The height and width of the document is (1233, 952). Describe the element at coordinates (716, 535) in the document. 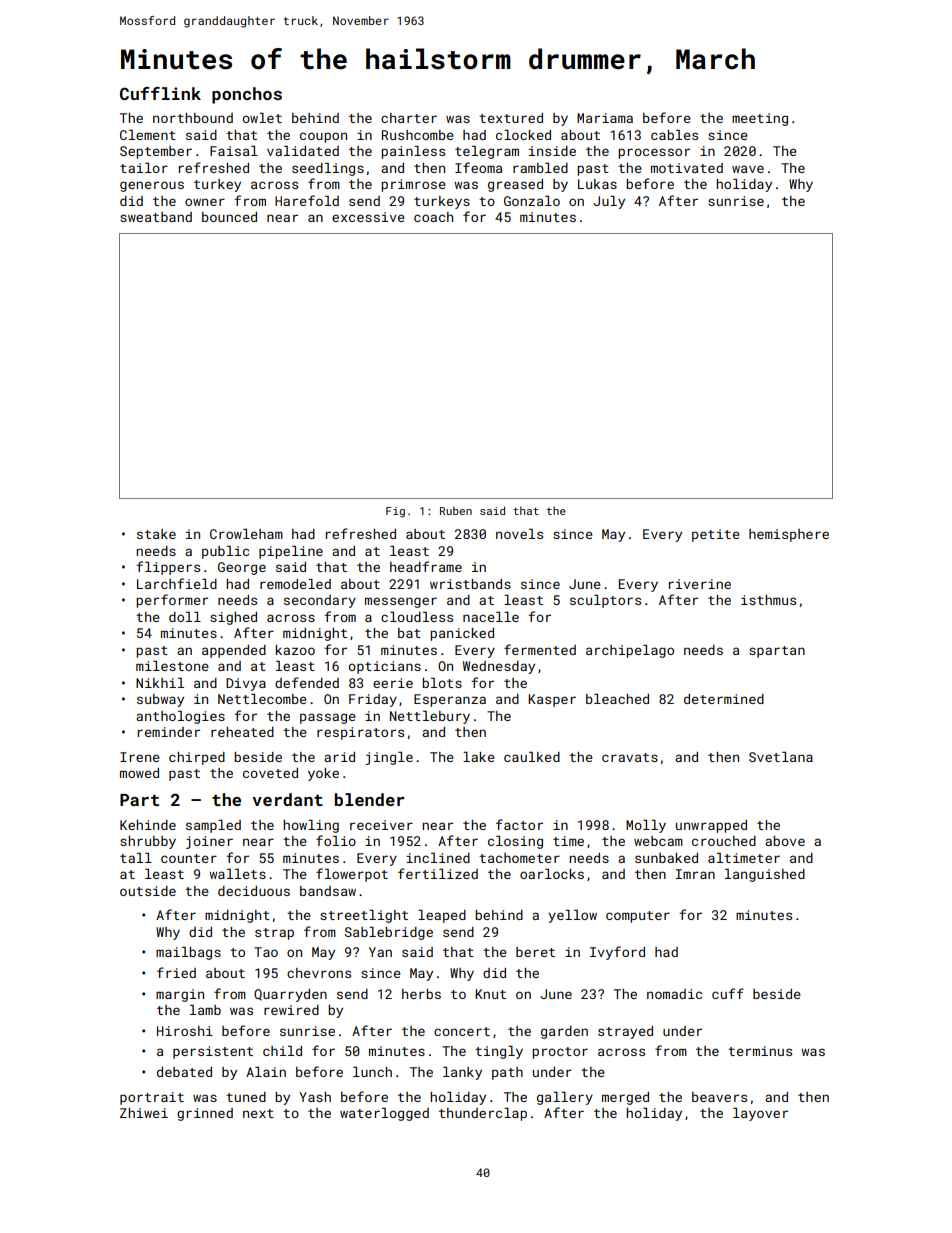

I see `petite` at that location.
